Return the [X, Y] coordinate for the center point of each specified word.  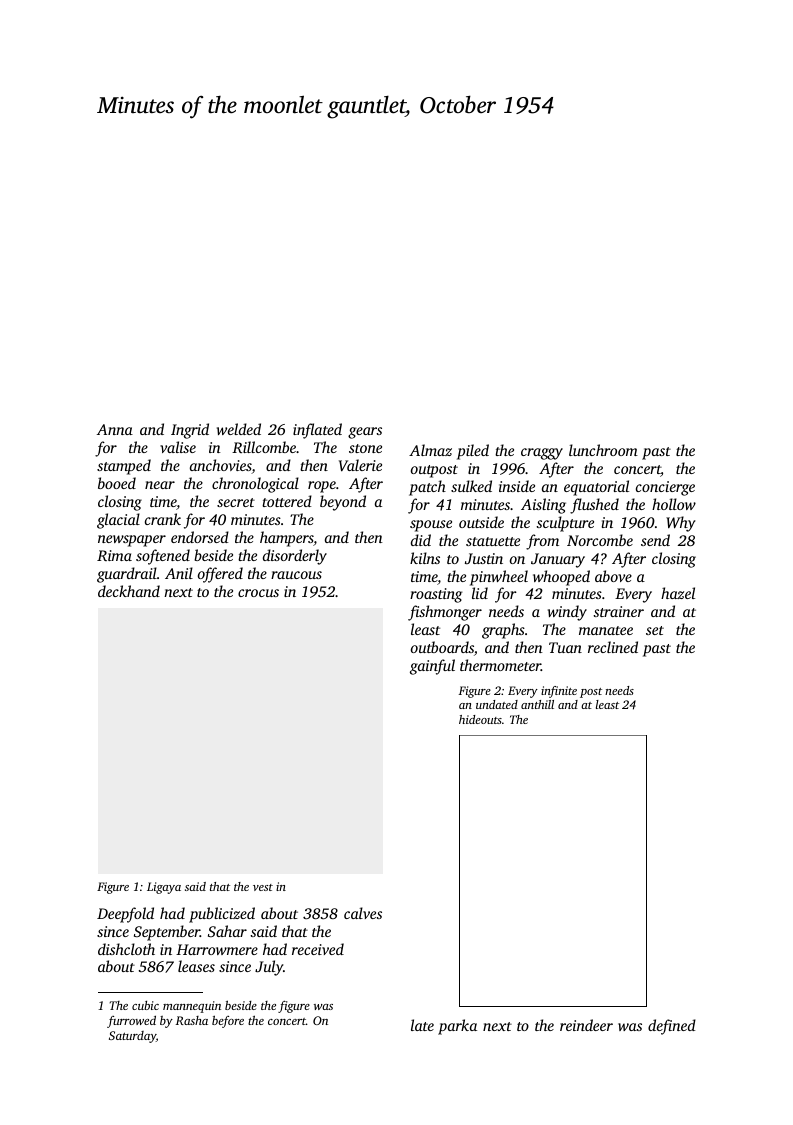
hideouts [480, 719]
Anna [115, 429]
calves [363, 913]
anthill [537, 704]
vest [263, 887]
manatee [606, 630]
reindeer [586, 1025]
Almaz [430, 450]
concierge [665, 488]
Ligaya [164, 888]
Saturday [132, 1037]
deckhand [129, 591]
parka [457, 1027]
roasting [436, 595]
